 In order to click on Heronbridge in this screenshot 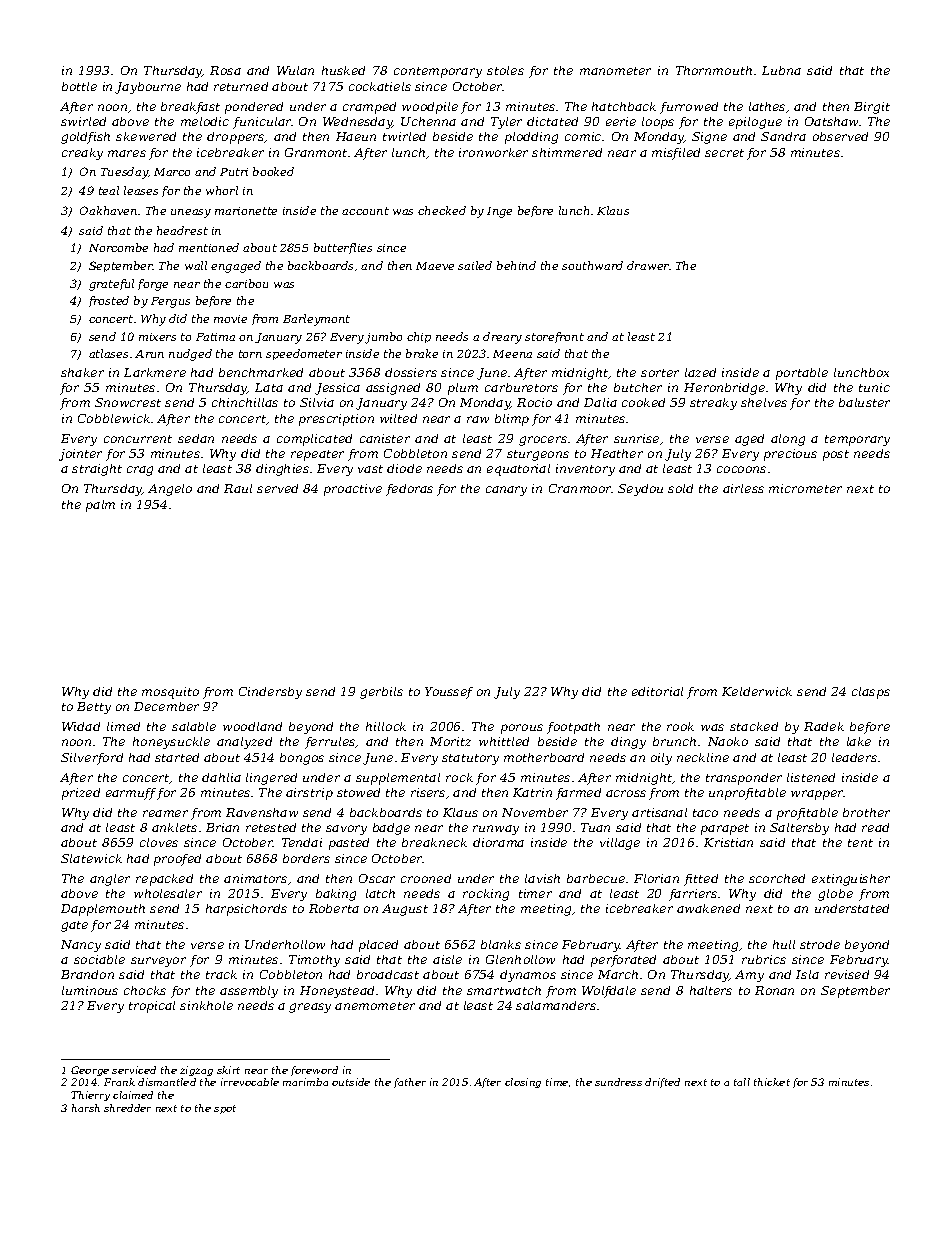, I will do `click(724, 389)`.
